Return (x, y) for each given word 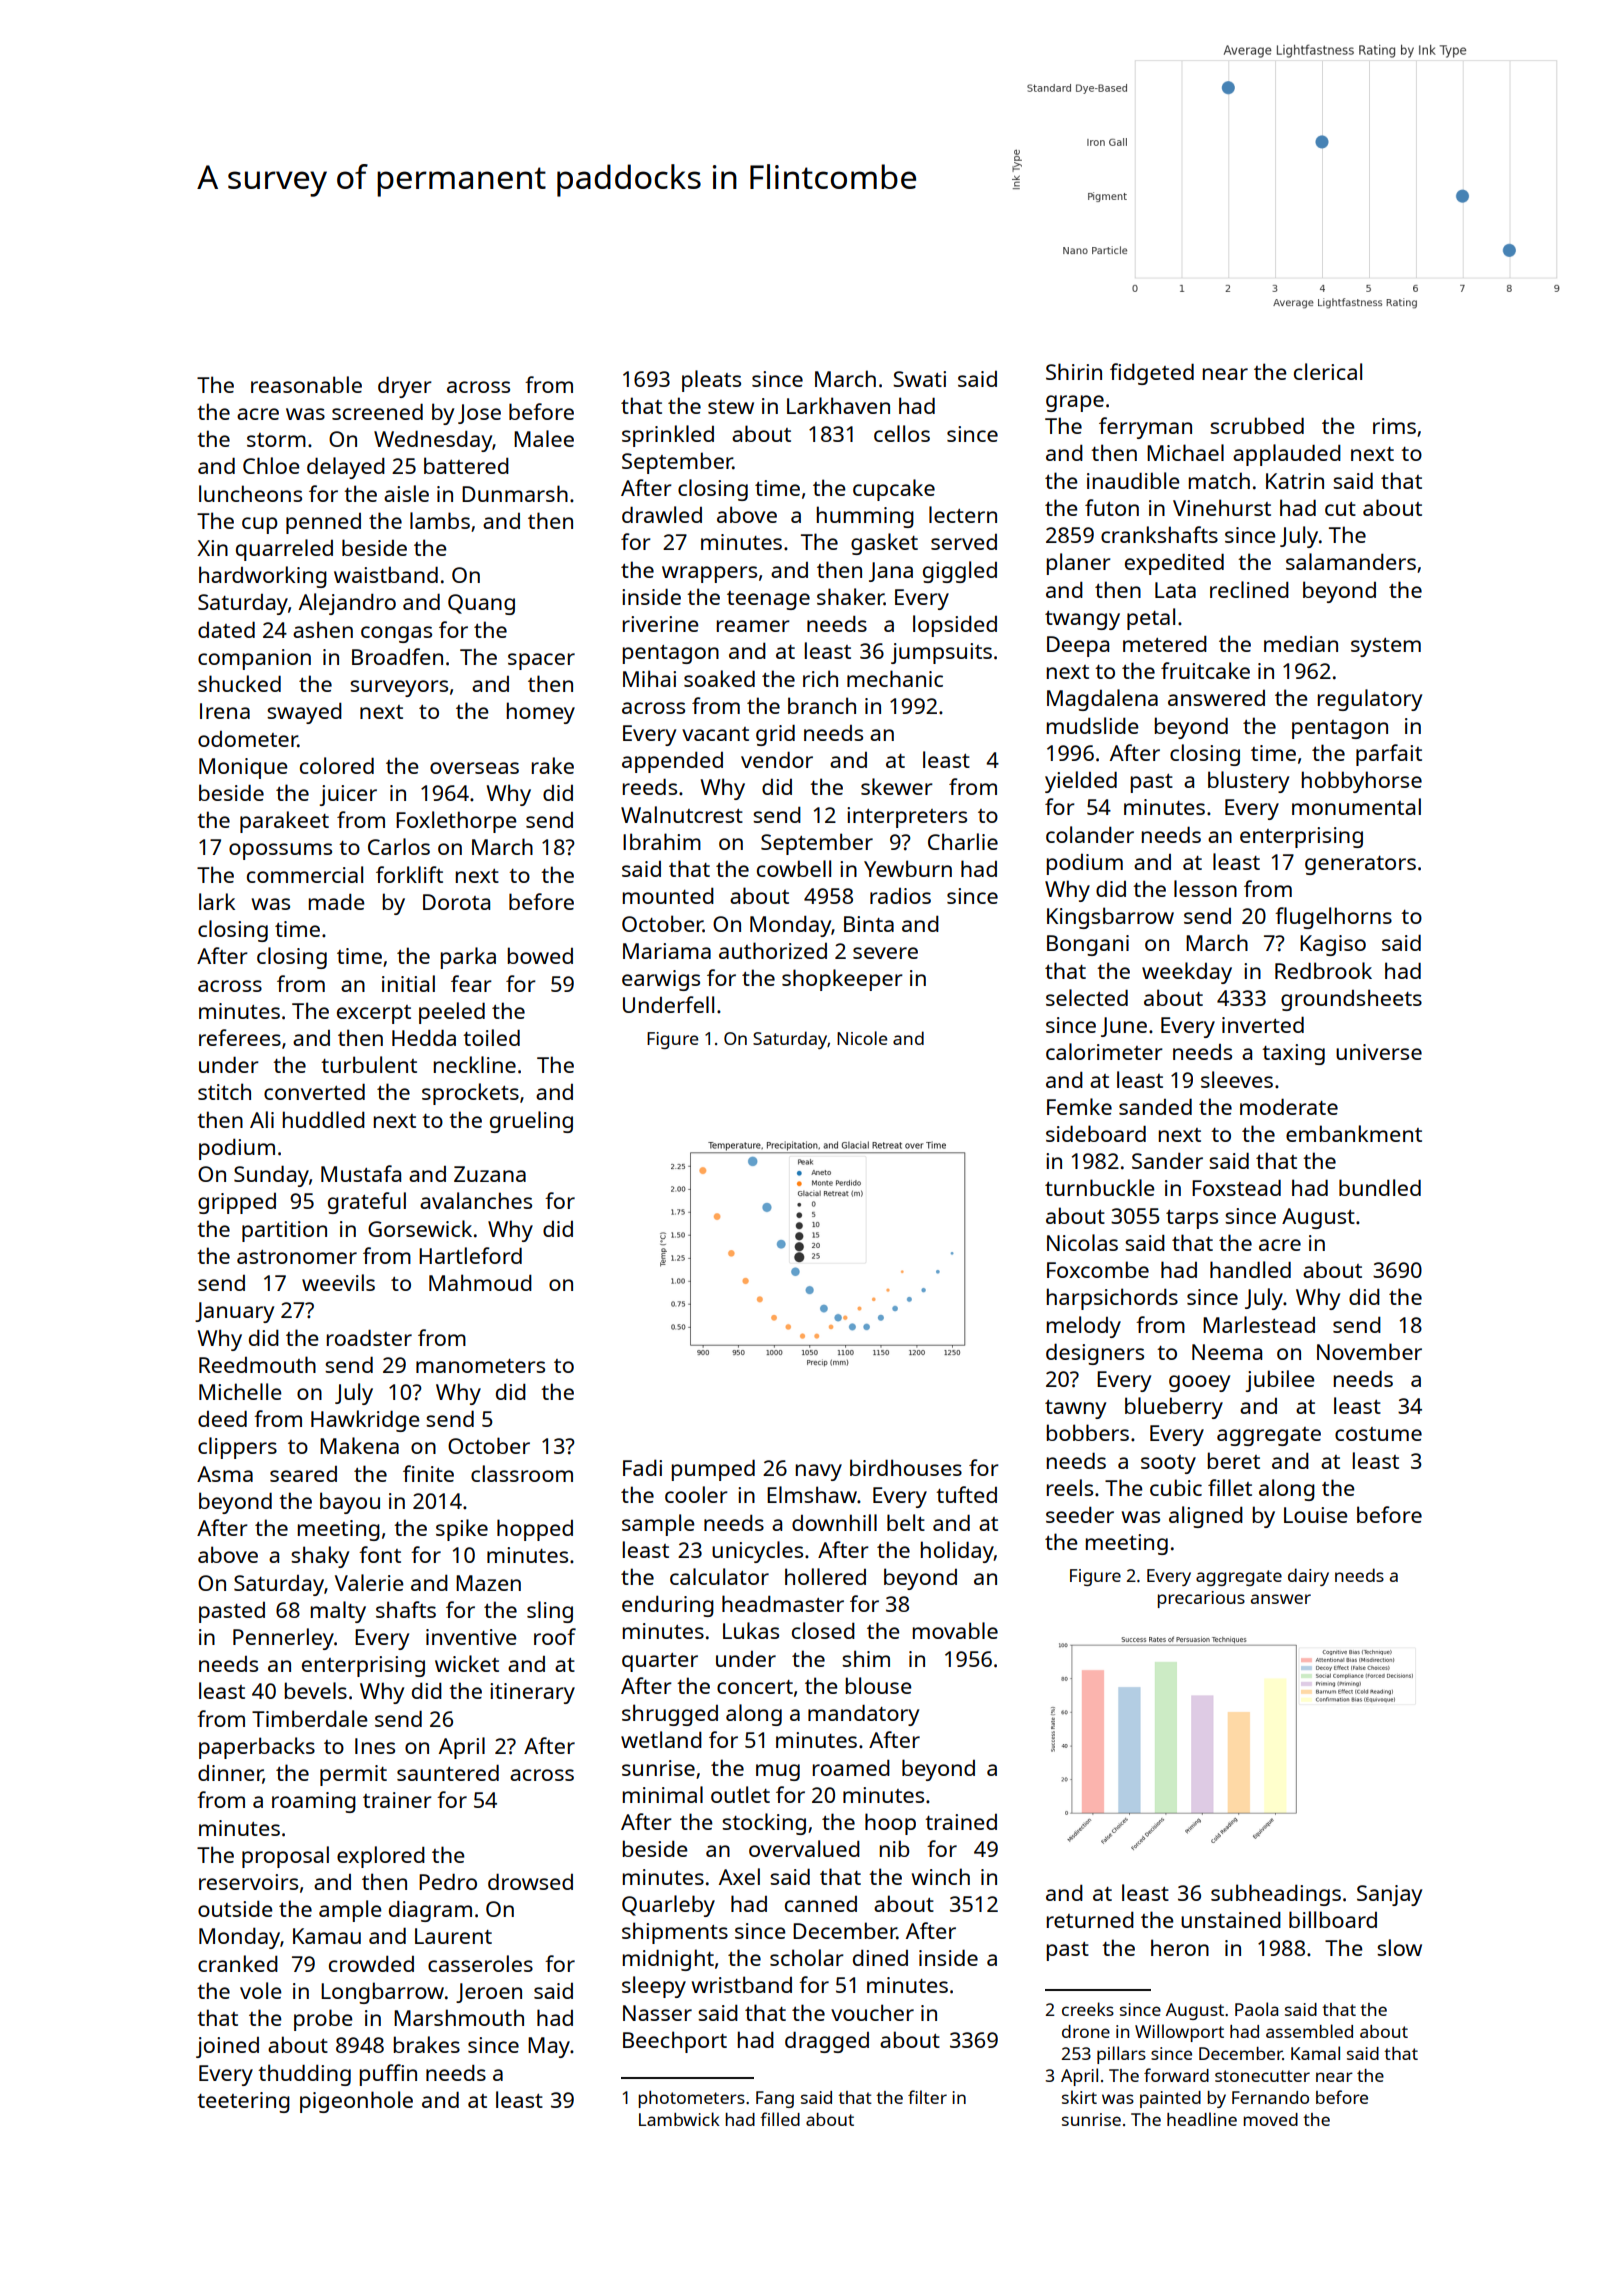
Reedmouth (257, 1364)
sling (550, 1612)
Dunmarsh (515, 493)
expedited (1174, 564)
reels (1070, 1487)
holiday (957, 1552)
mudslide (1093, 725)
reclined (1249, 589)
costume (1378, 1434)
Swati (919, 379)
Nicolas (1082, 1242)
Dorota (456, 902)
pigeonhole (356, 2102)
